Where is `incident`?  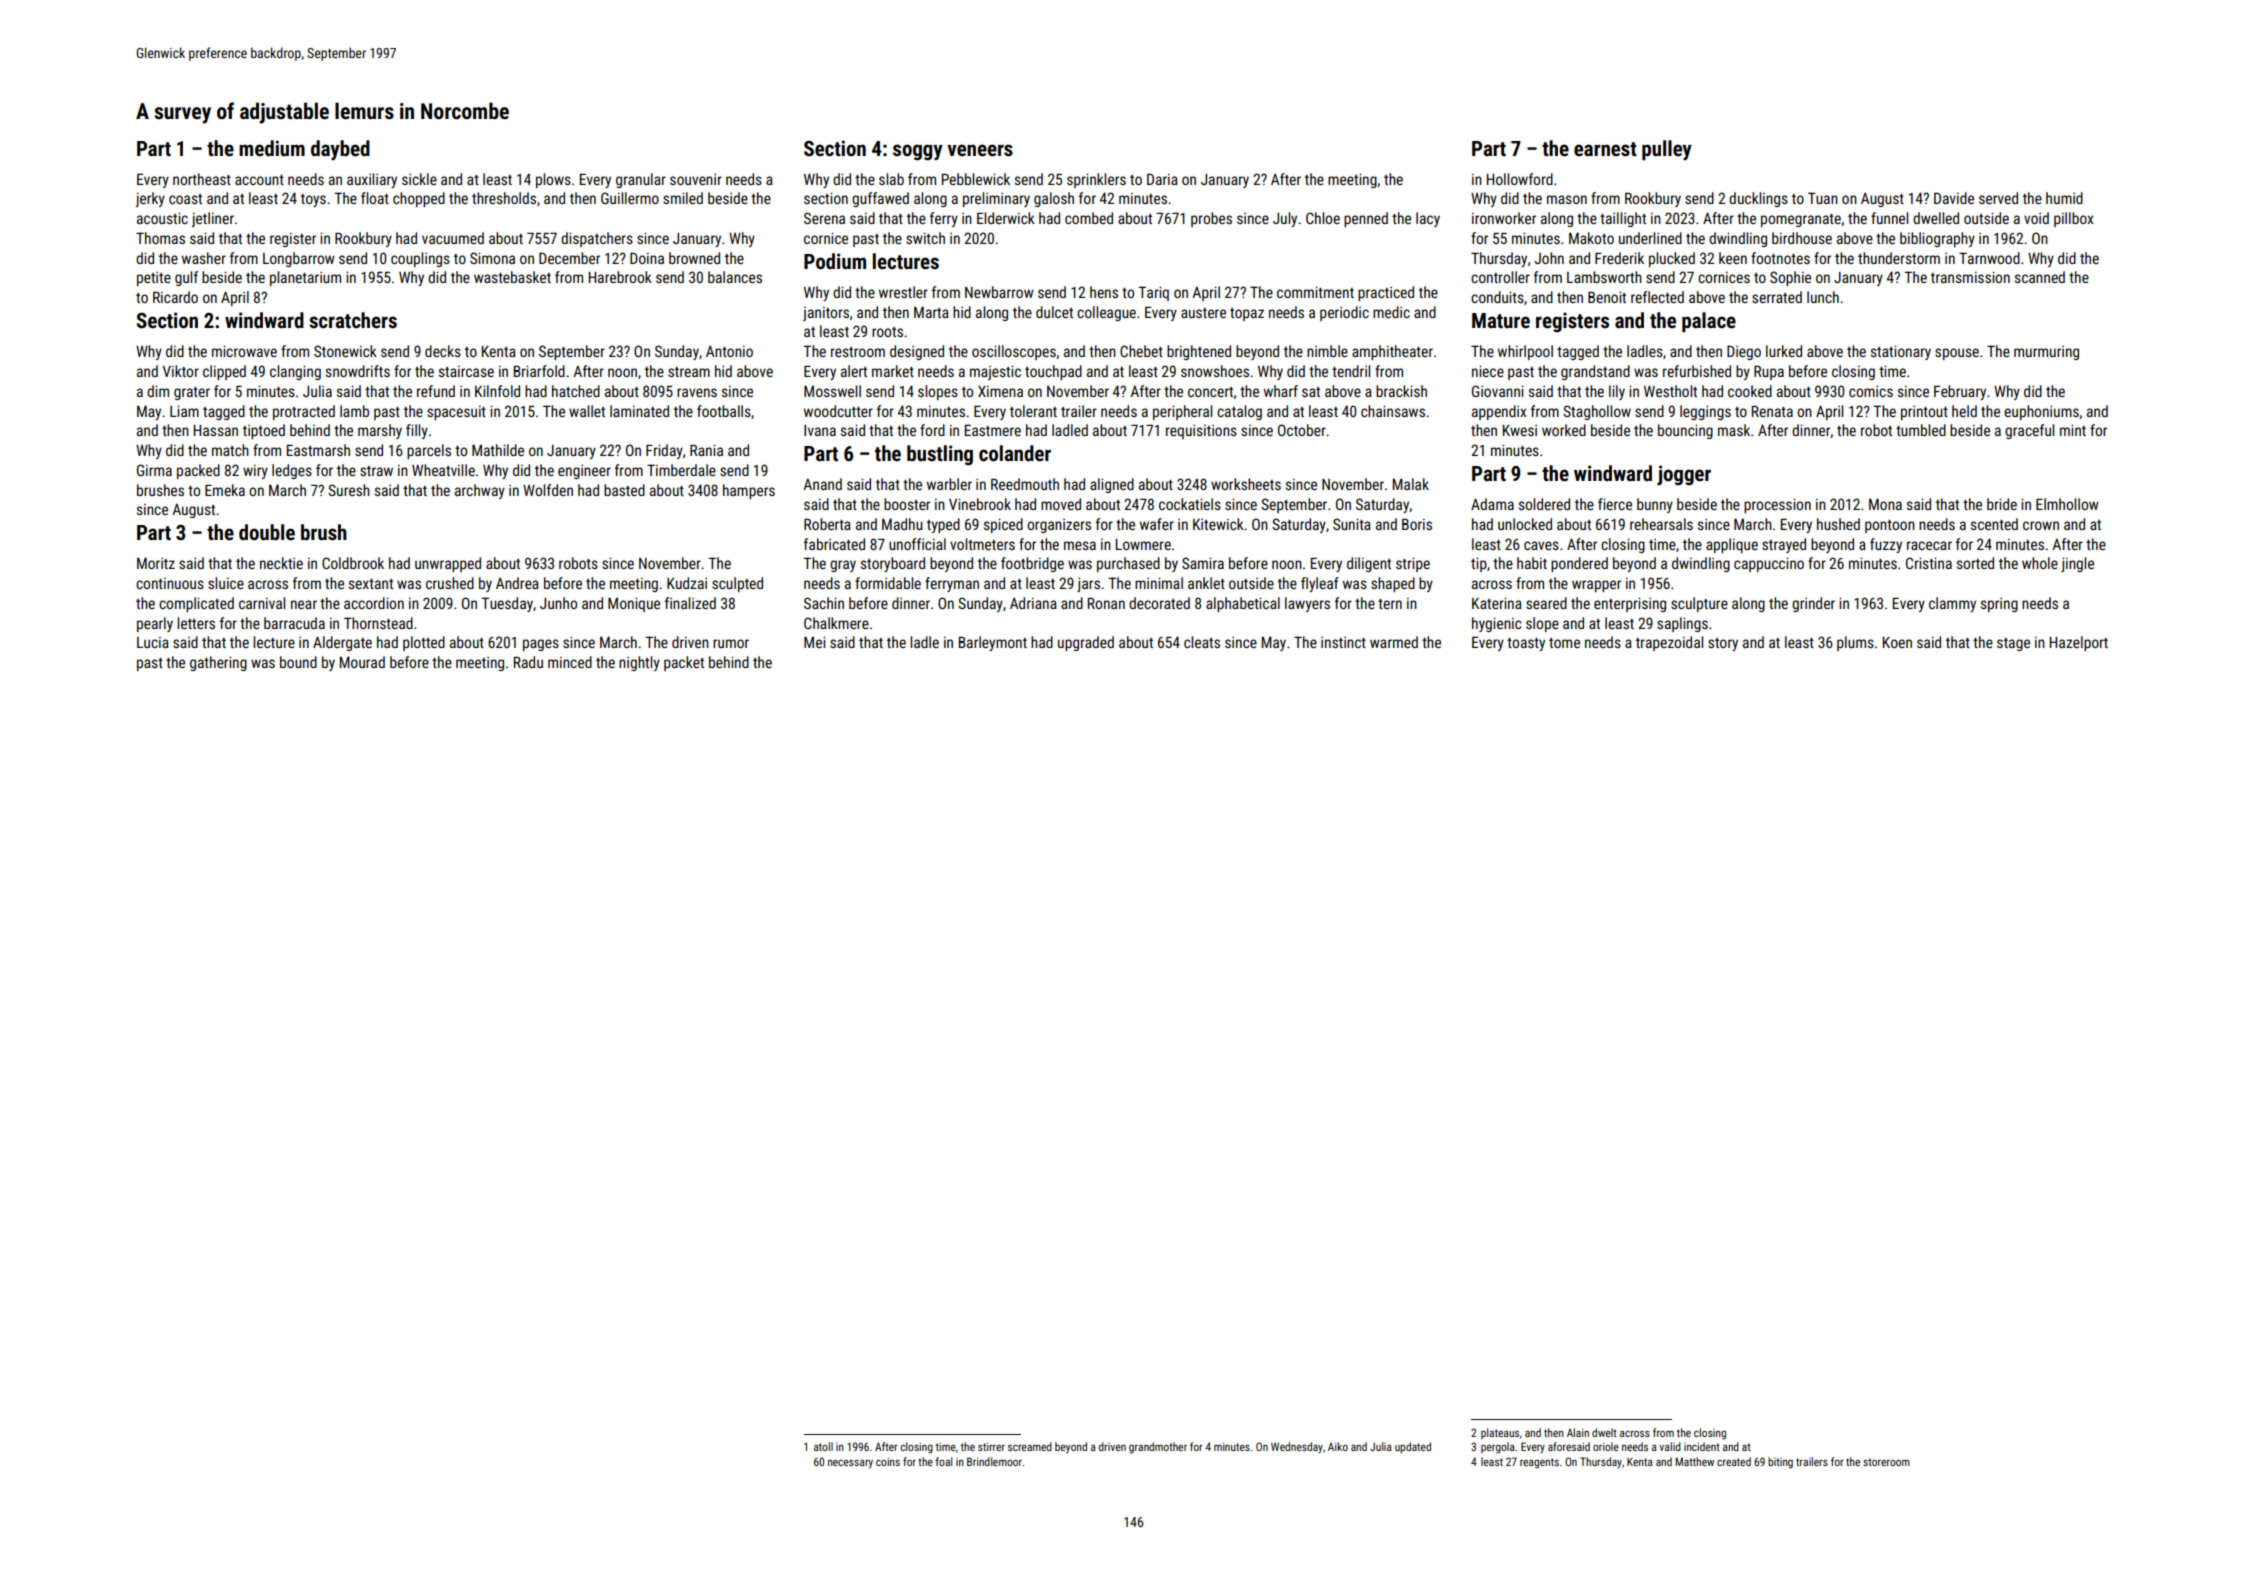
incident is located at coordinates (1702, 1446).
